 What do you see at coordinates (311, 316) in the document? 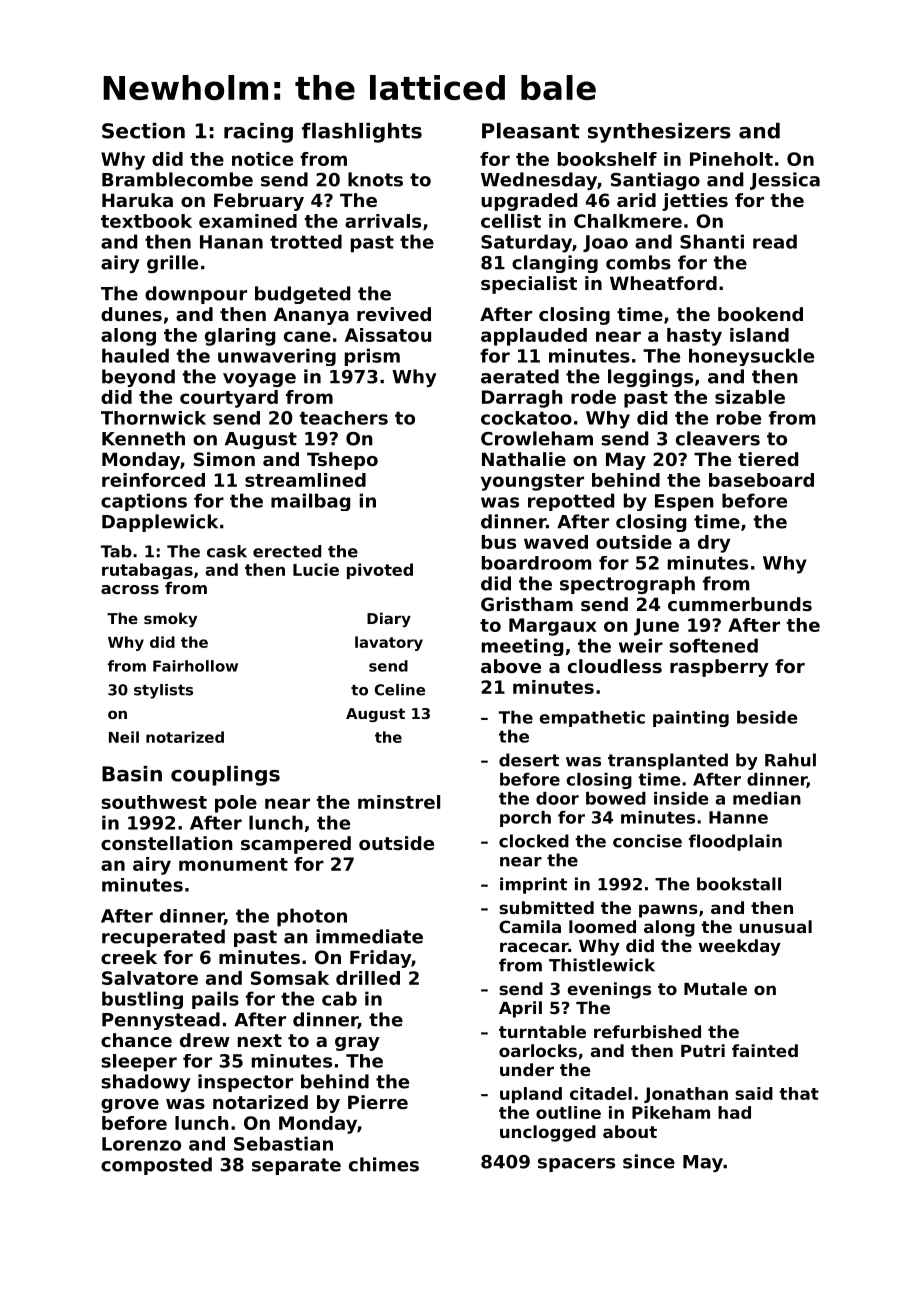
I see `Ananya` at bounding box center [311, 316].
